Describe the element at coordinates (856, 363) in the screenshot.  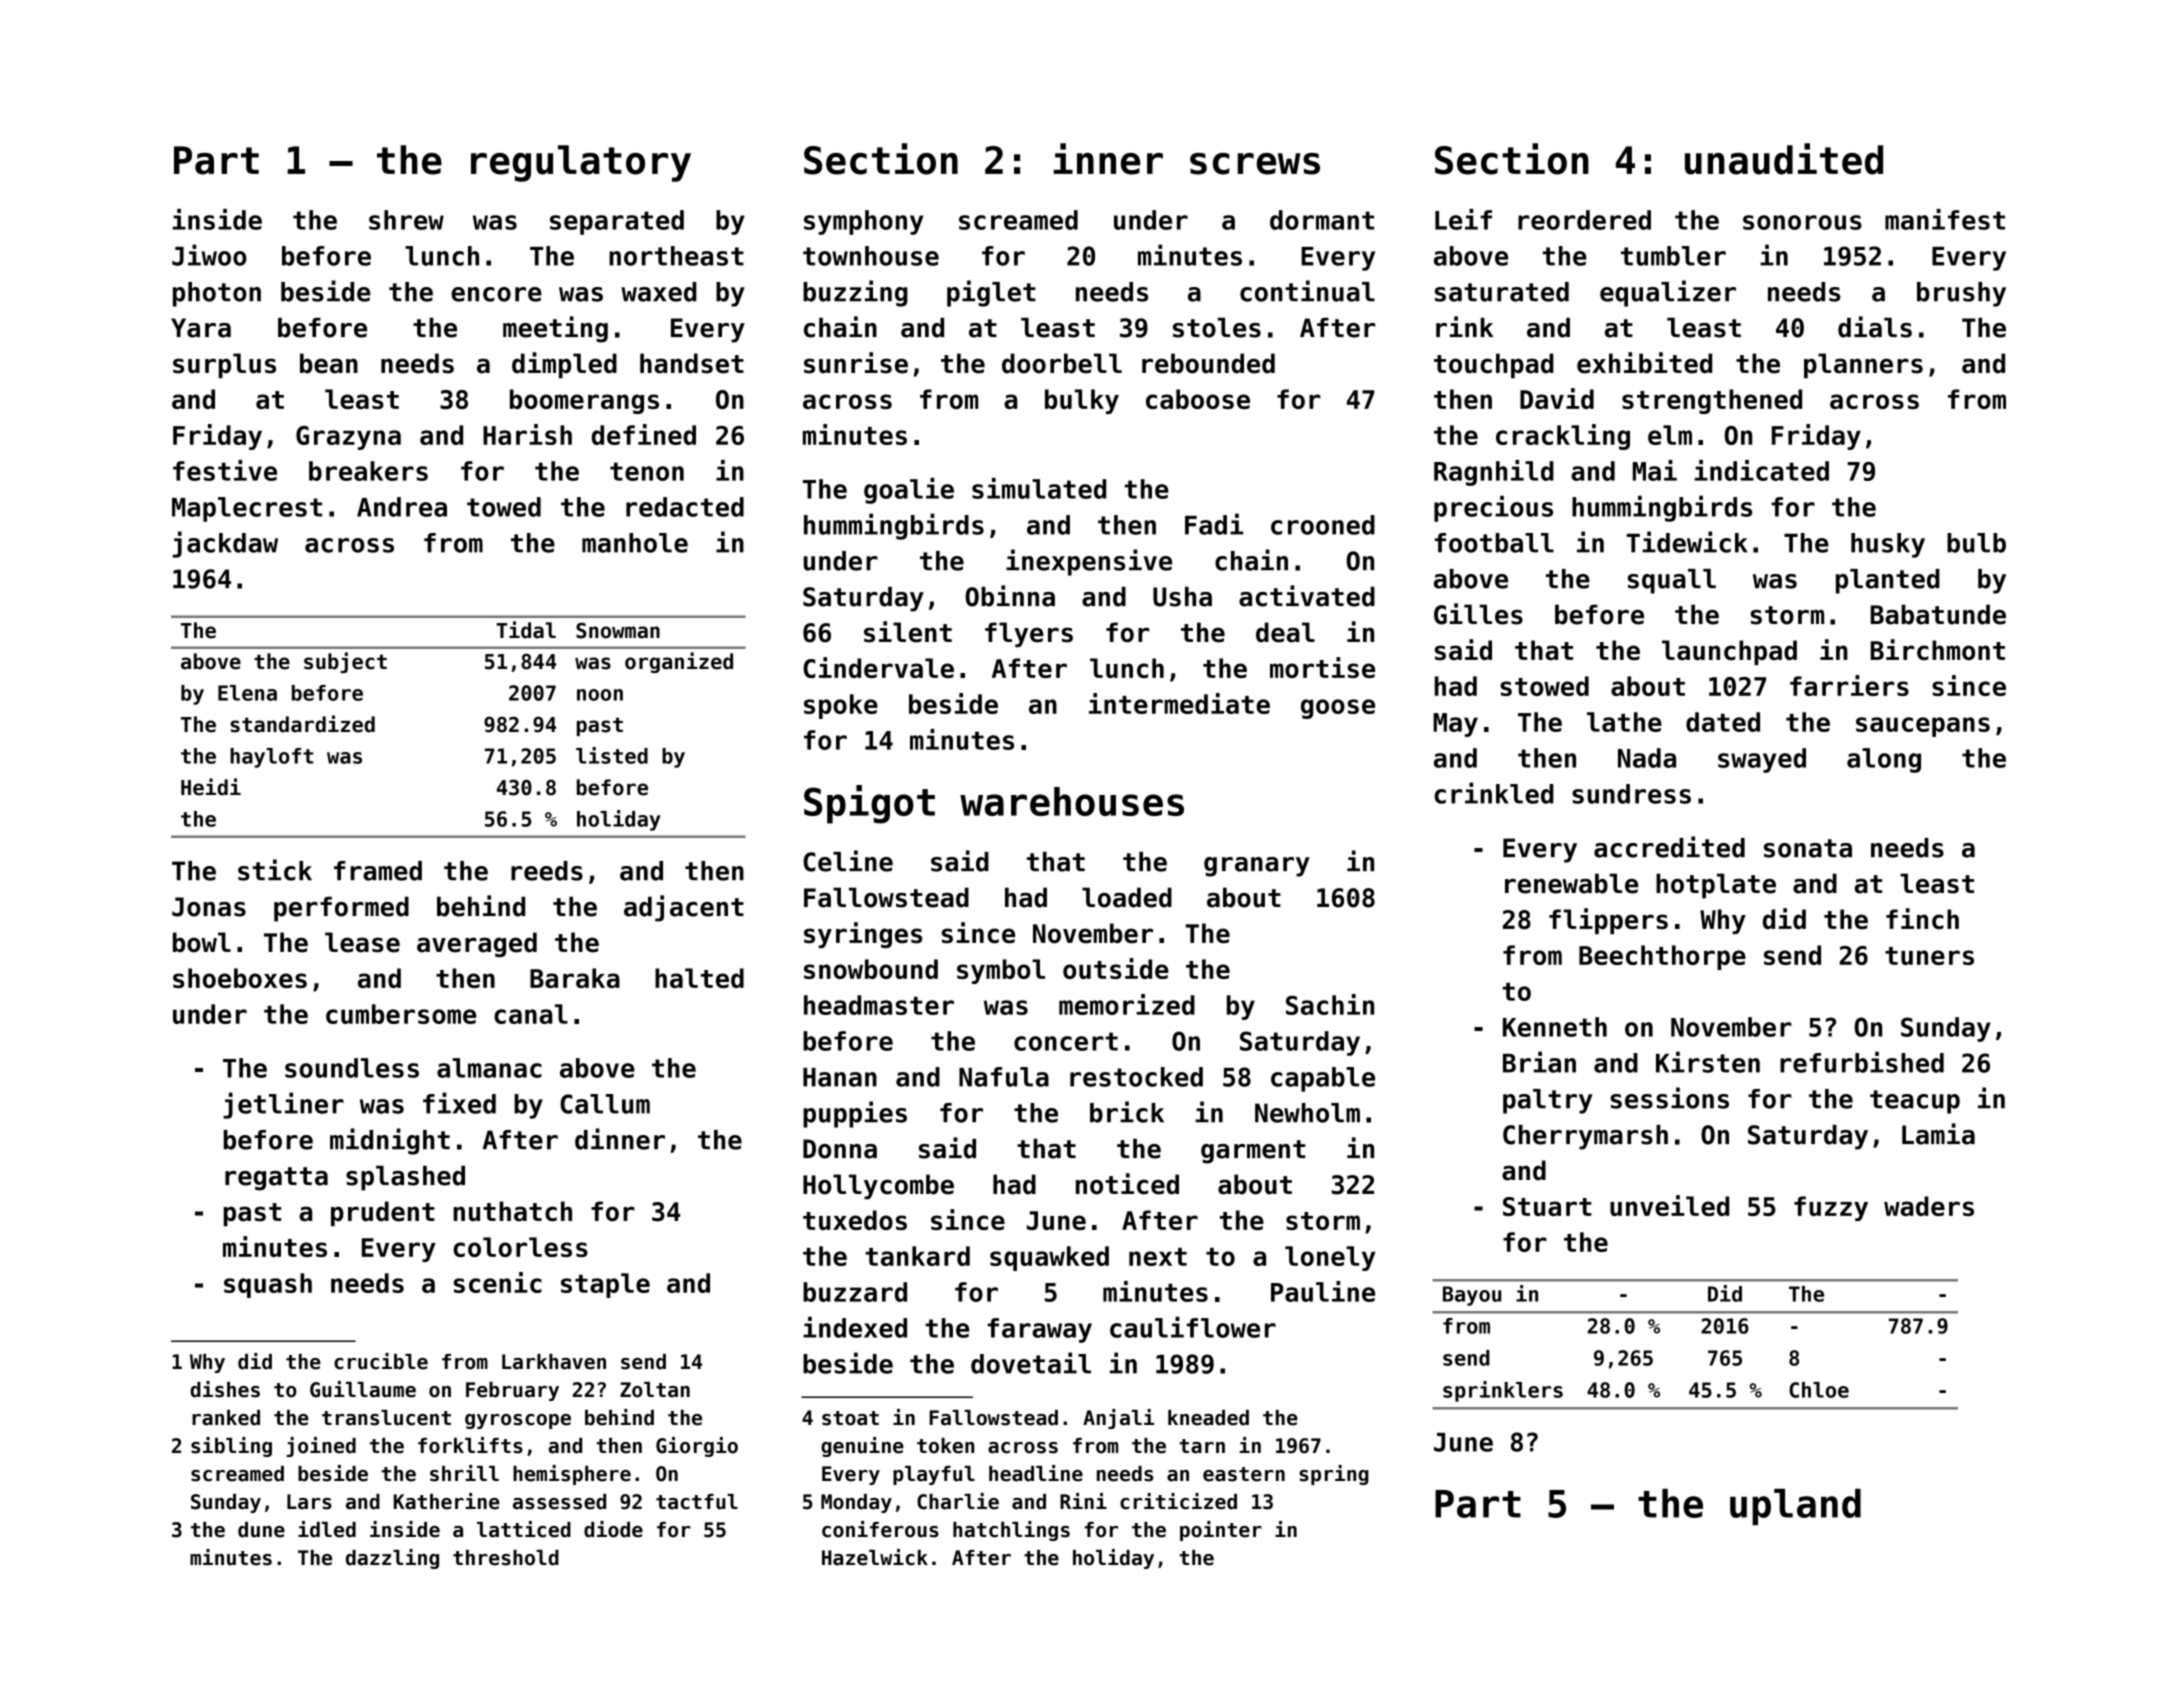
I see `sunrise` at that location.
